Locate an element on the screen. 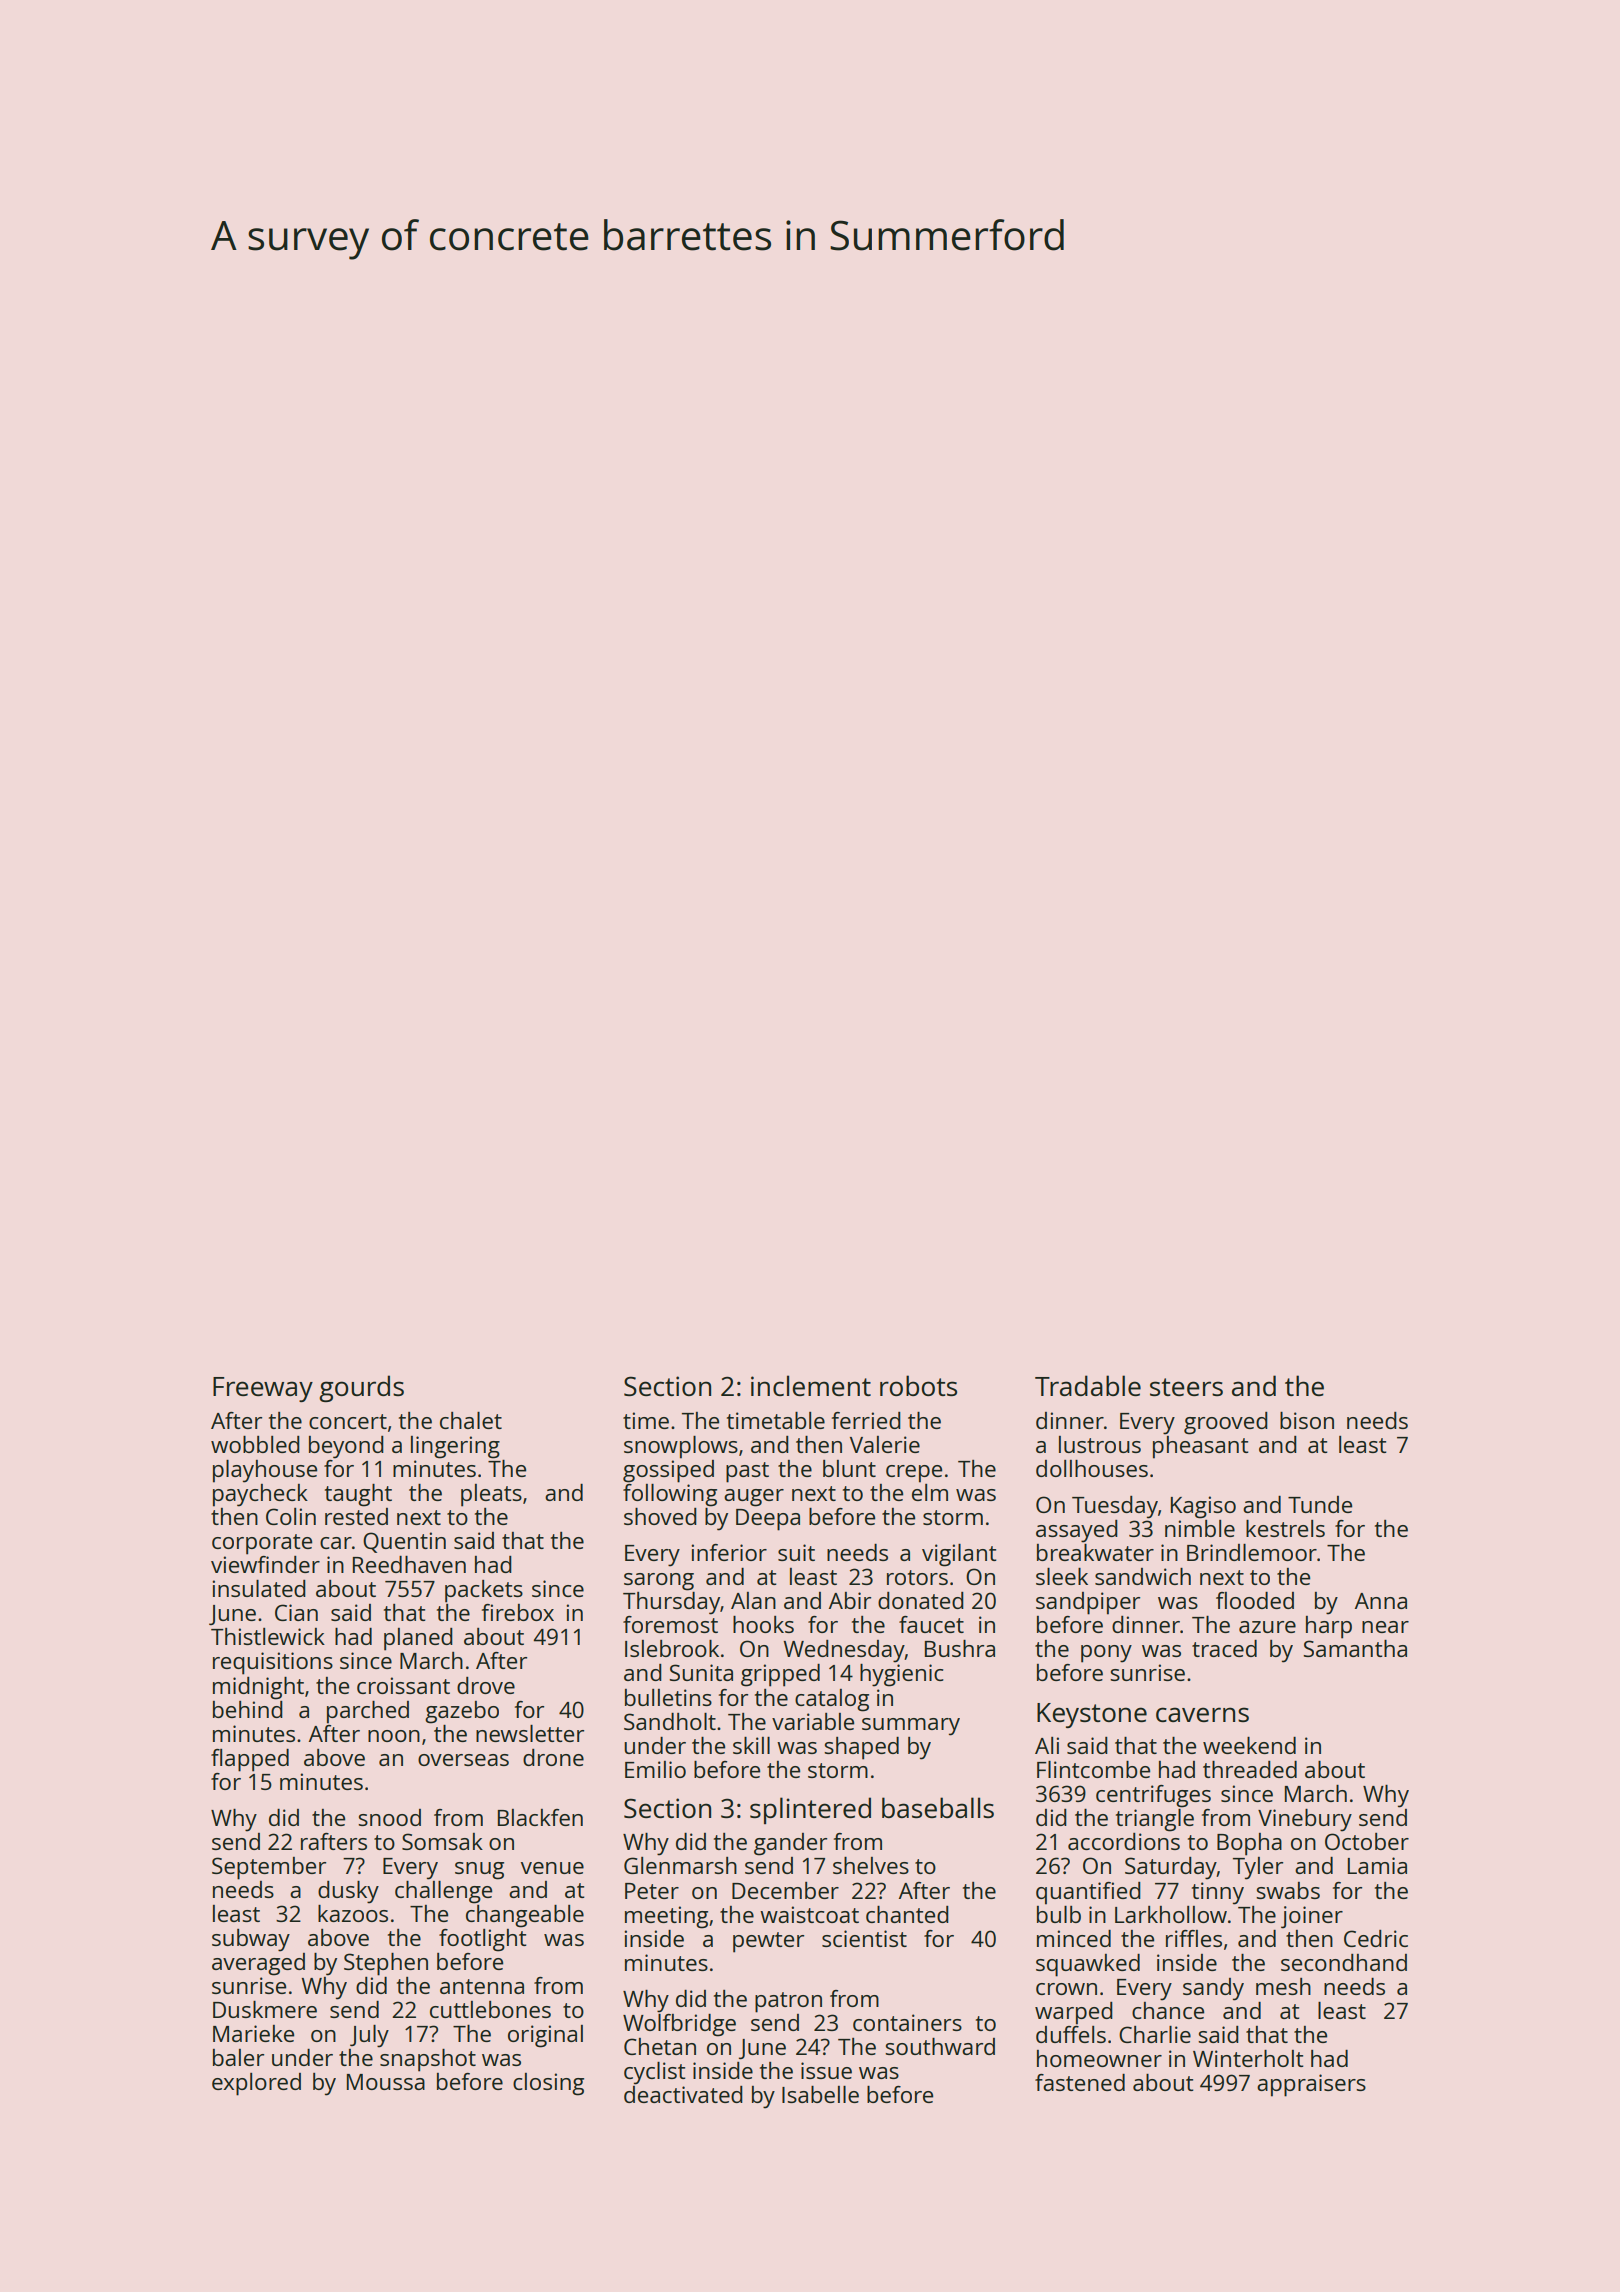 This screenshot has height=2292, width=1620. snood is located at coordinates (389, 1817).
